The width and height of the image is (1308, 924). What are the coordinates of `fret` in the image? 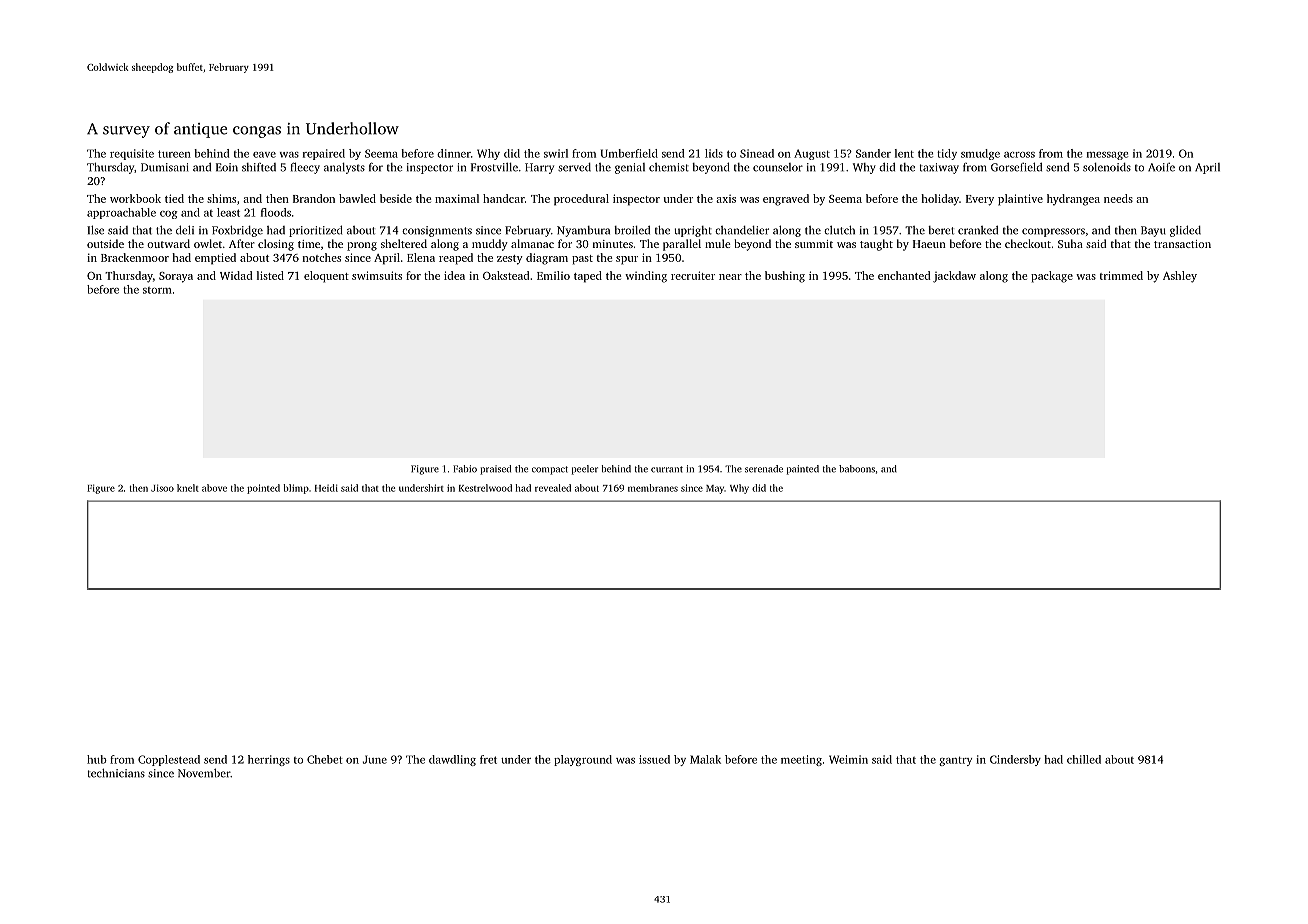 It's located at (488, 759).
